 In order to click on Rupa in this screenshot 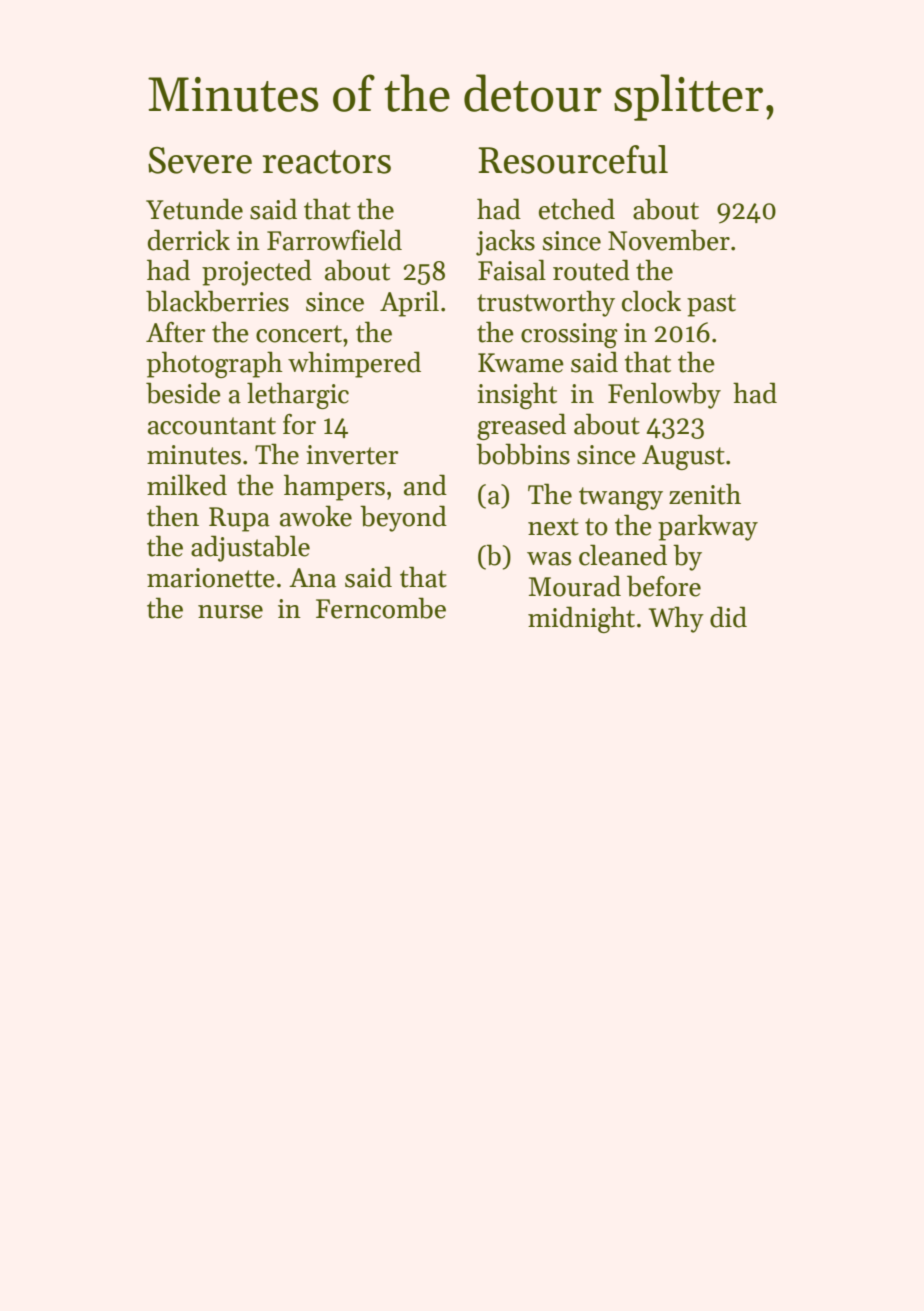, I will do `click(239, 519)`.
